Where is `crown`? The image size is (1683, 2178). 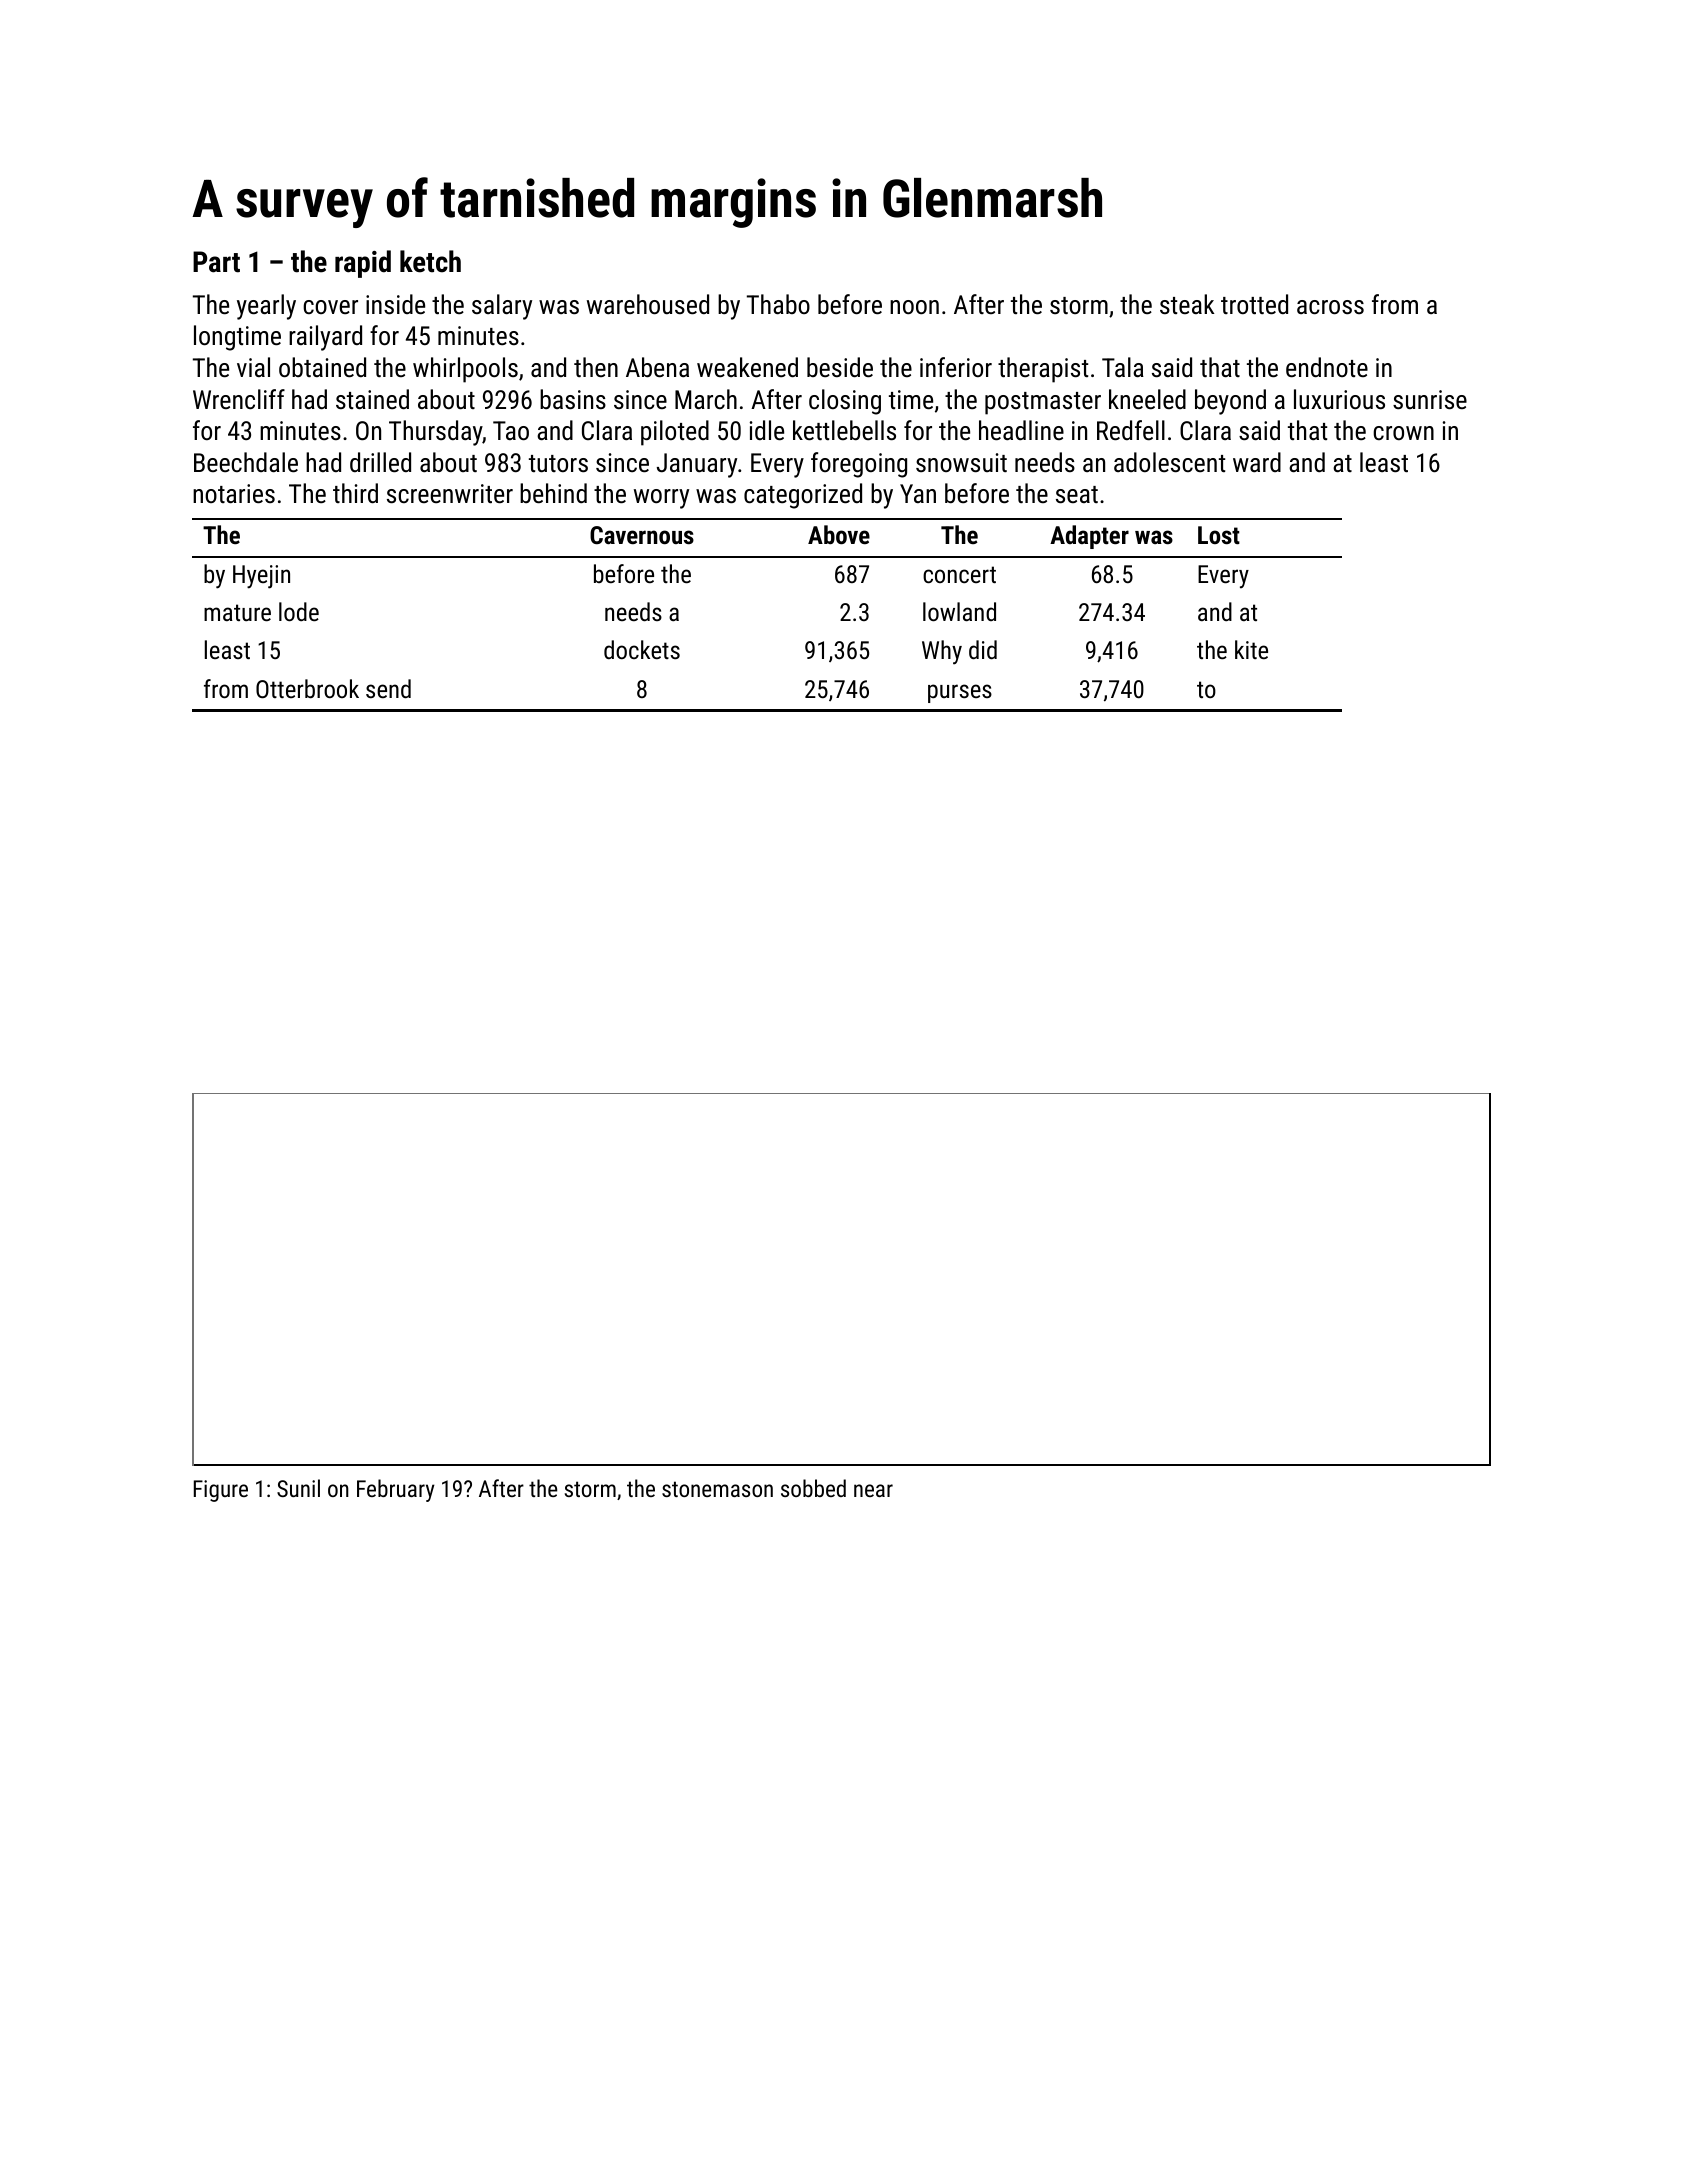
crown is located at coordinates (1403, 433).
